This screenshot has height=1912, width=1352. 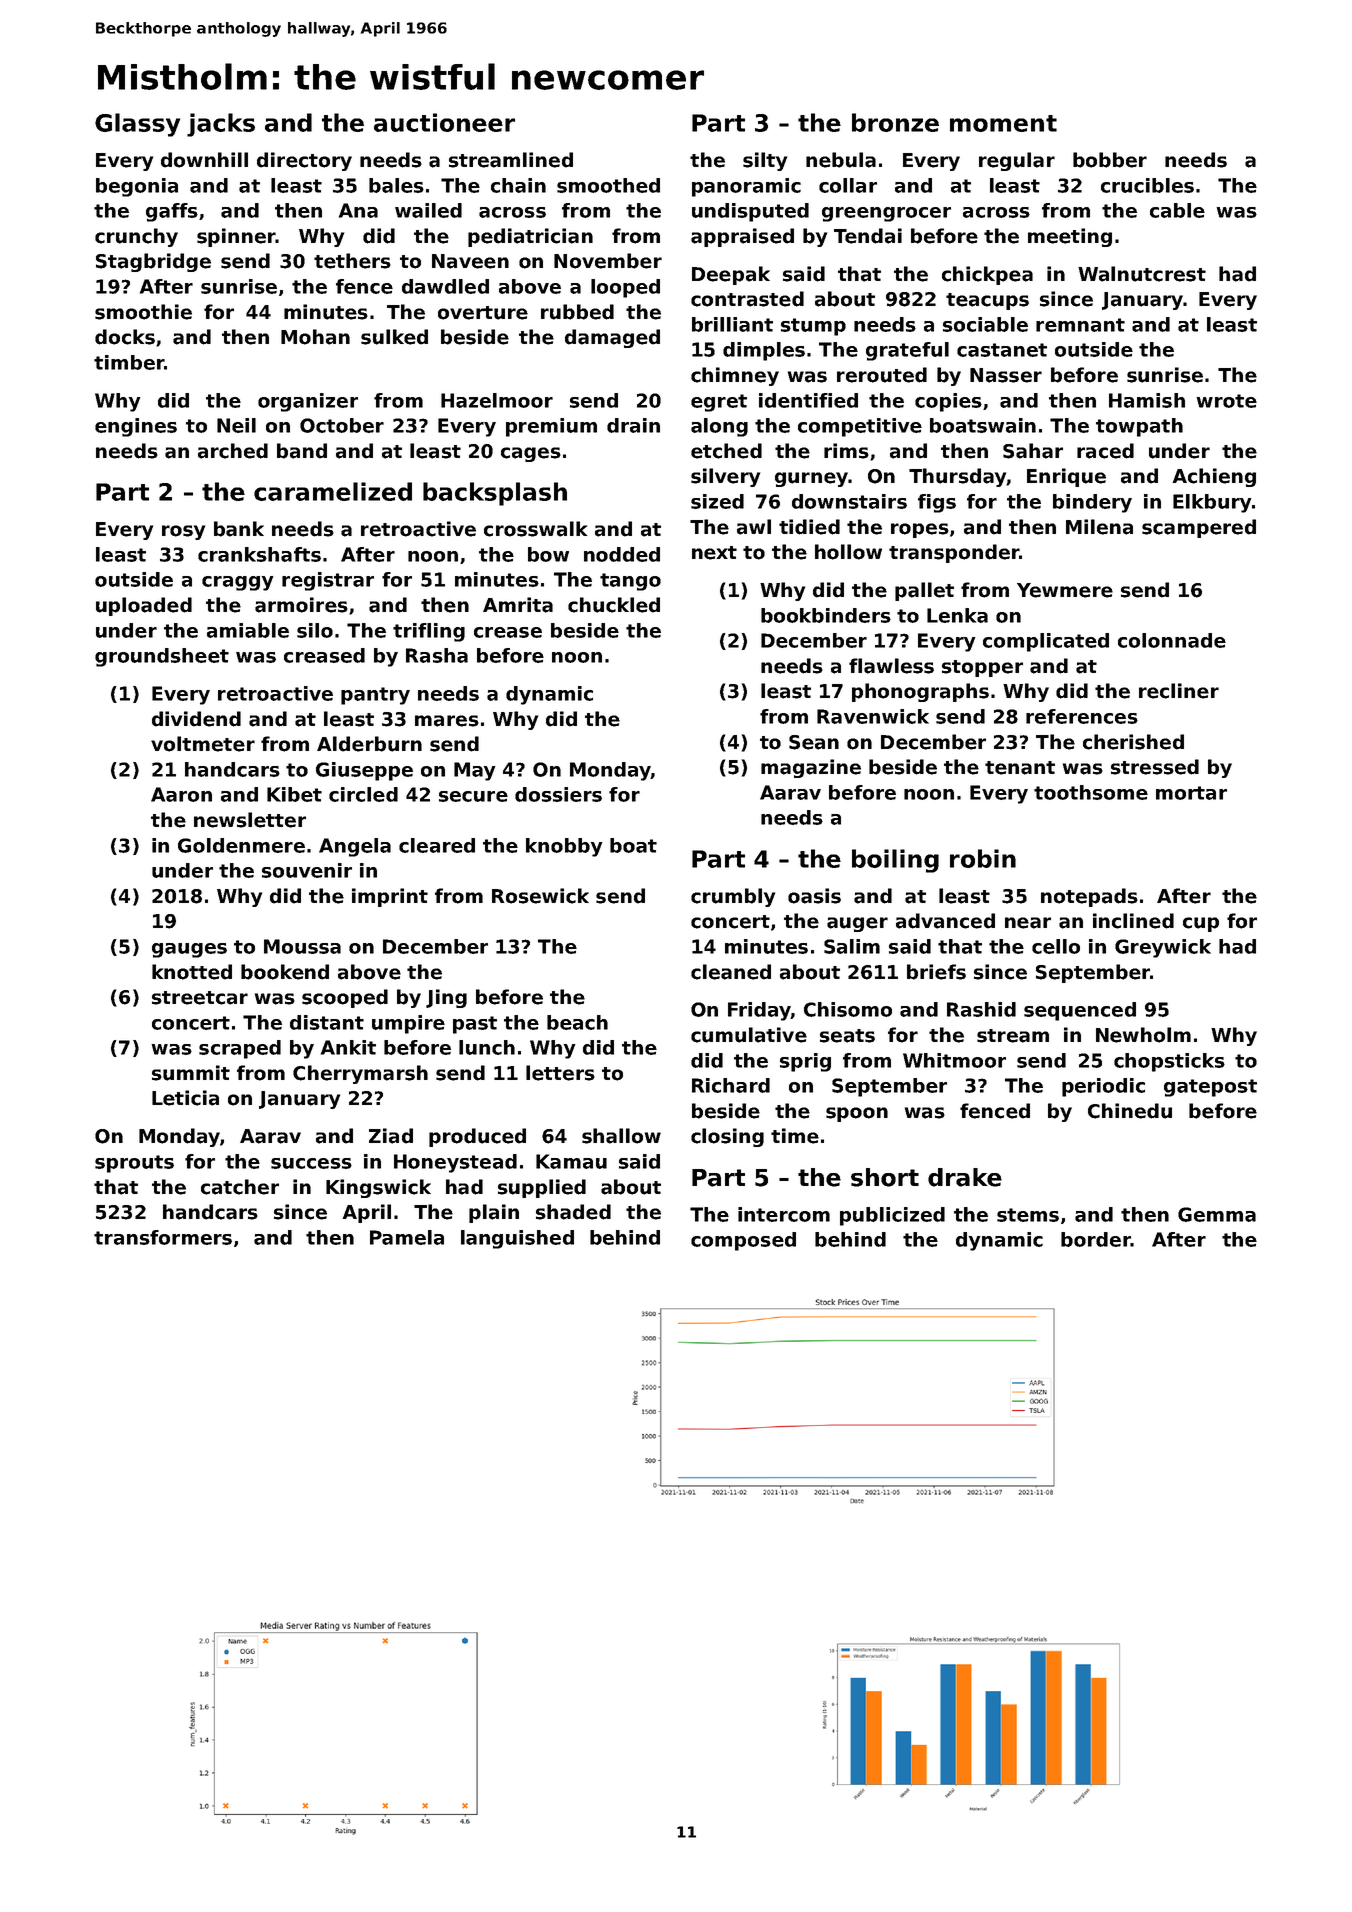 What do you see at coordinates (308, 402) in the screenshot?
I see `organizer` at bounding box center [308, 402].
